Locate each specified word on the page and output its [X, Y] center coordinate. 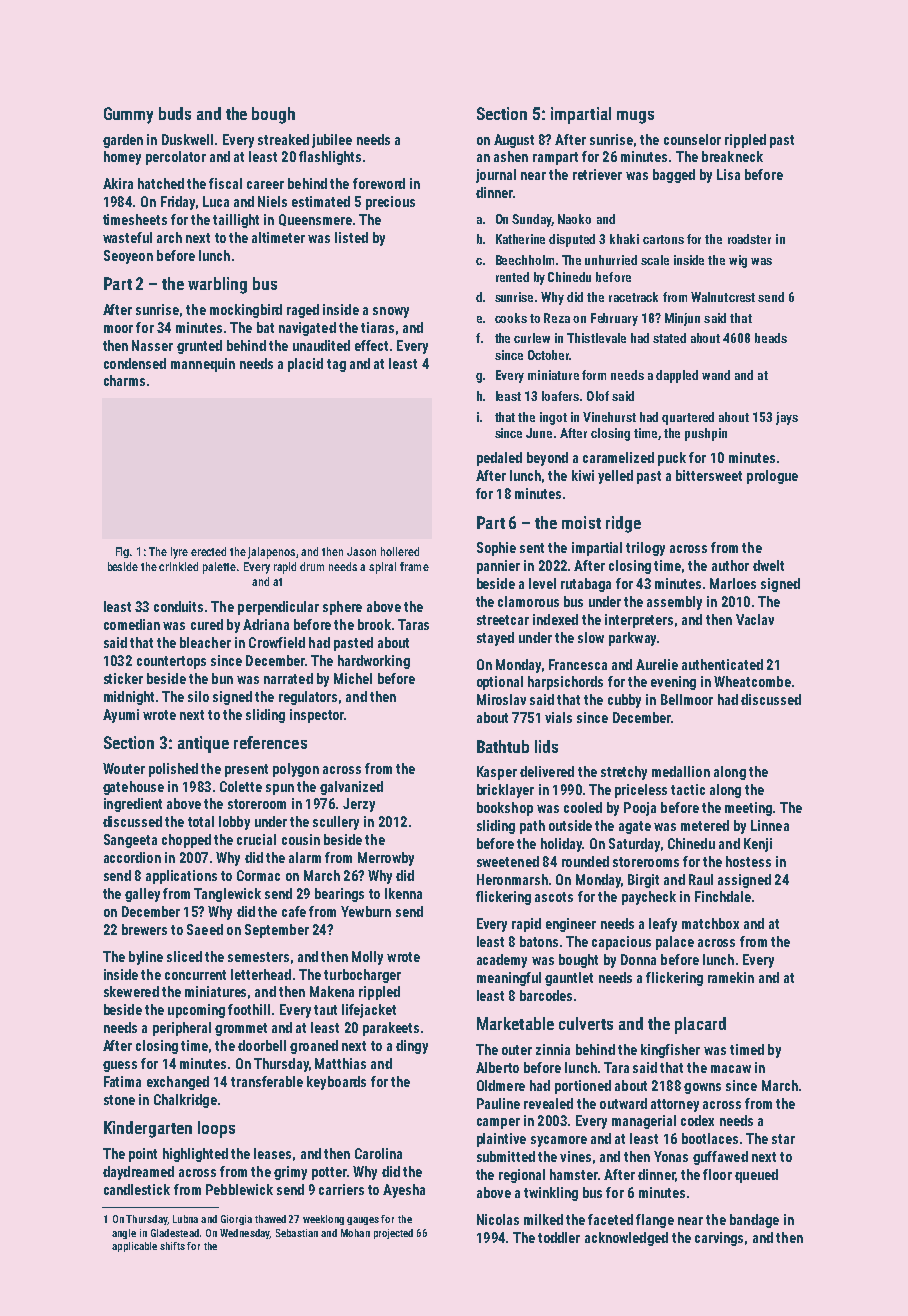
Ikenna [403, 893]
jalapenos [271, 553]
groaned [314, 1047]
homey [122, 158]
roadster [749, 239]
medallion [681, 771]
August [514, 141]
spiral [382, 568]
